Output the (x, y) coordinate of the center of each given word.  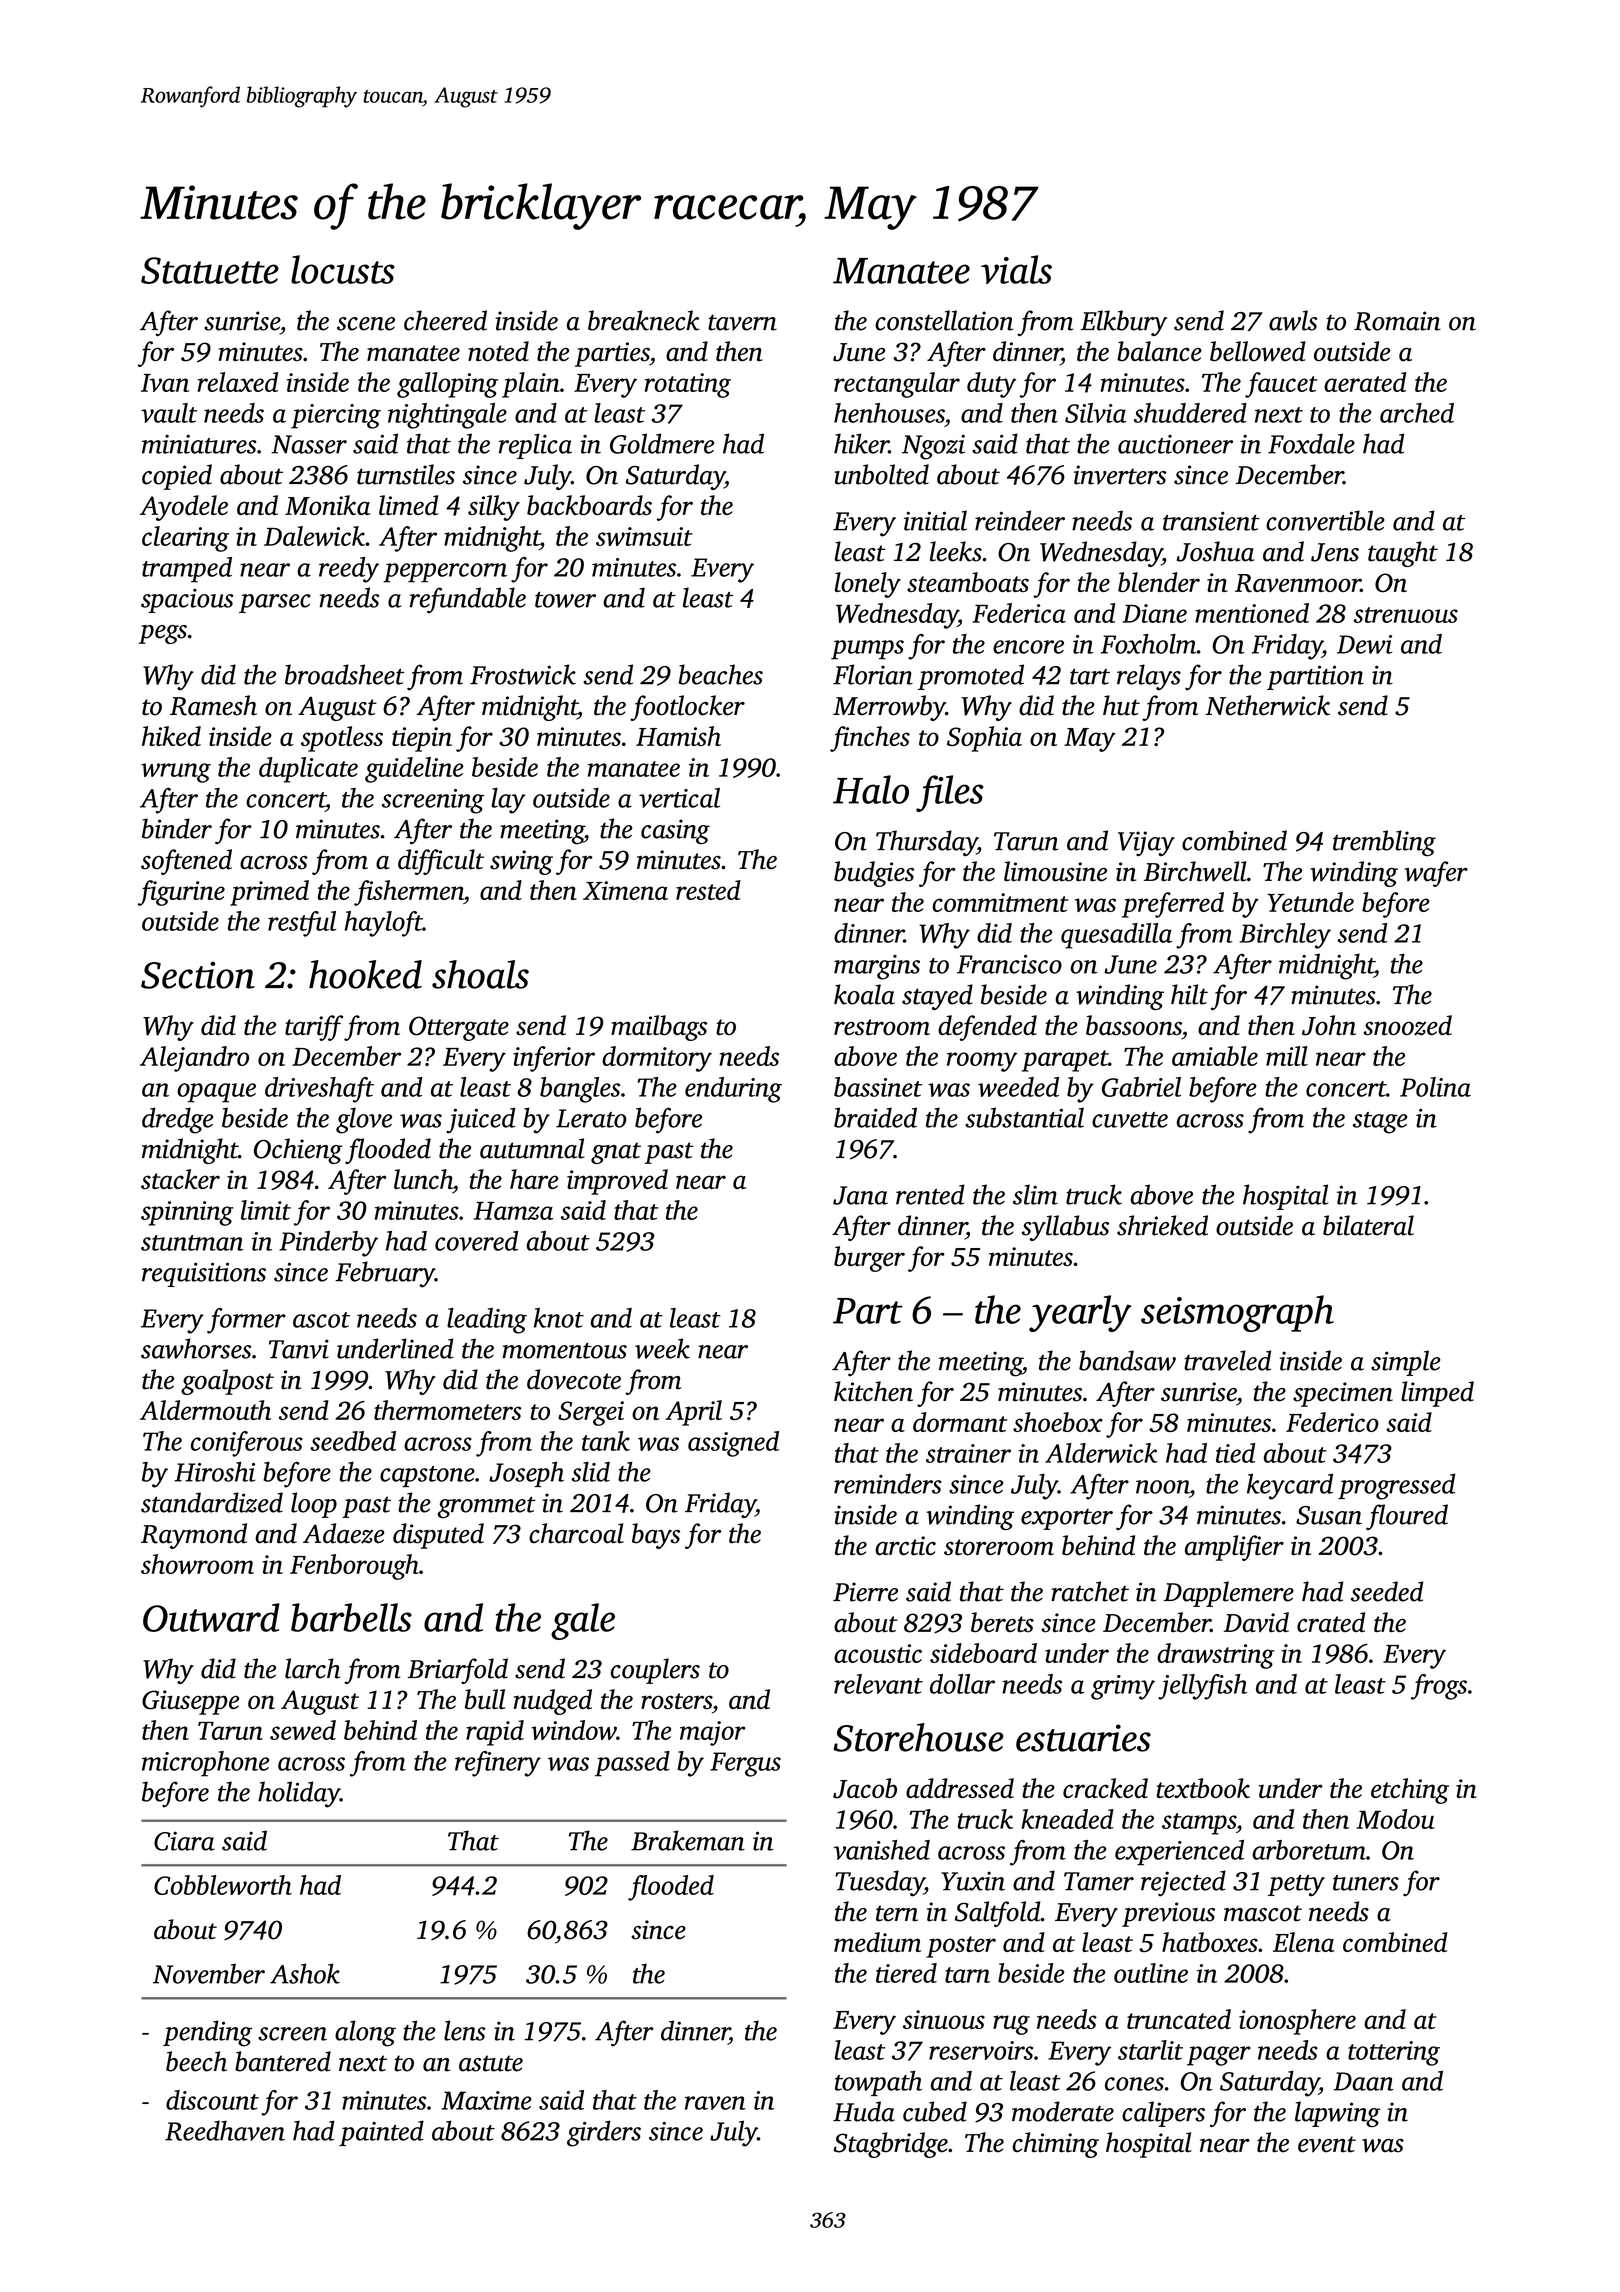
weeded (1018, 1087)
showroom (197, 1564)
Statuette (210, 270)
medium (877, 1942)
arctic (905, 1546)
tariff (314, 1028)
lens (465, 2030)
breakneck (644, 320)
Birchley (1285, 936)
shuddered (1190, 413)
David (1256, 1622)
